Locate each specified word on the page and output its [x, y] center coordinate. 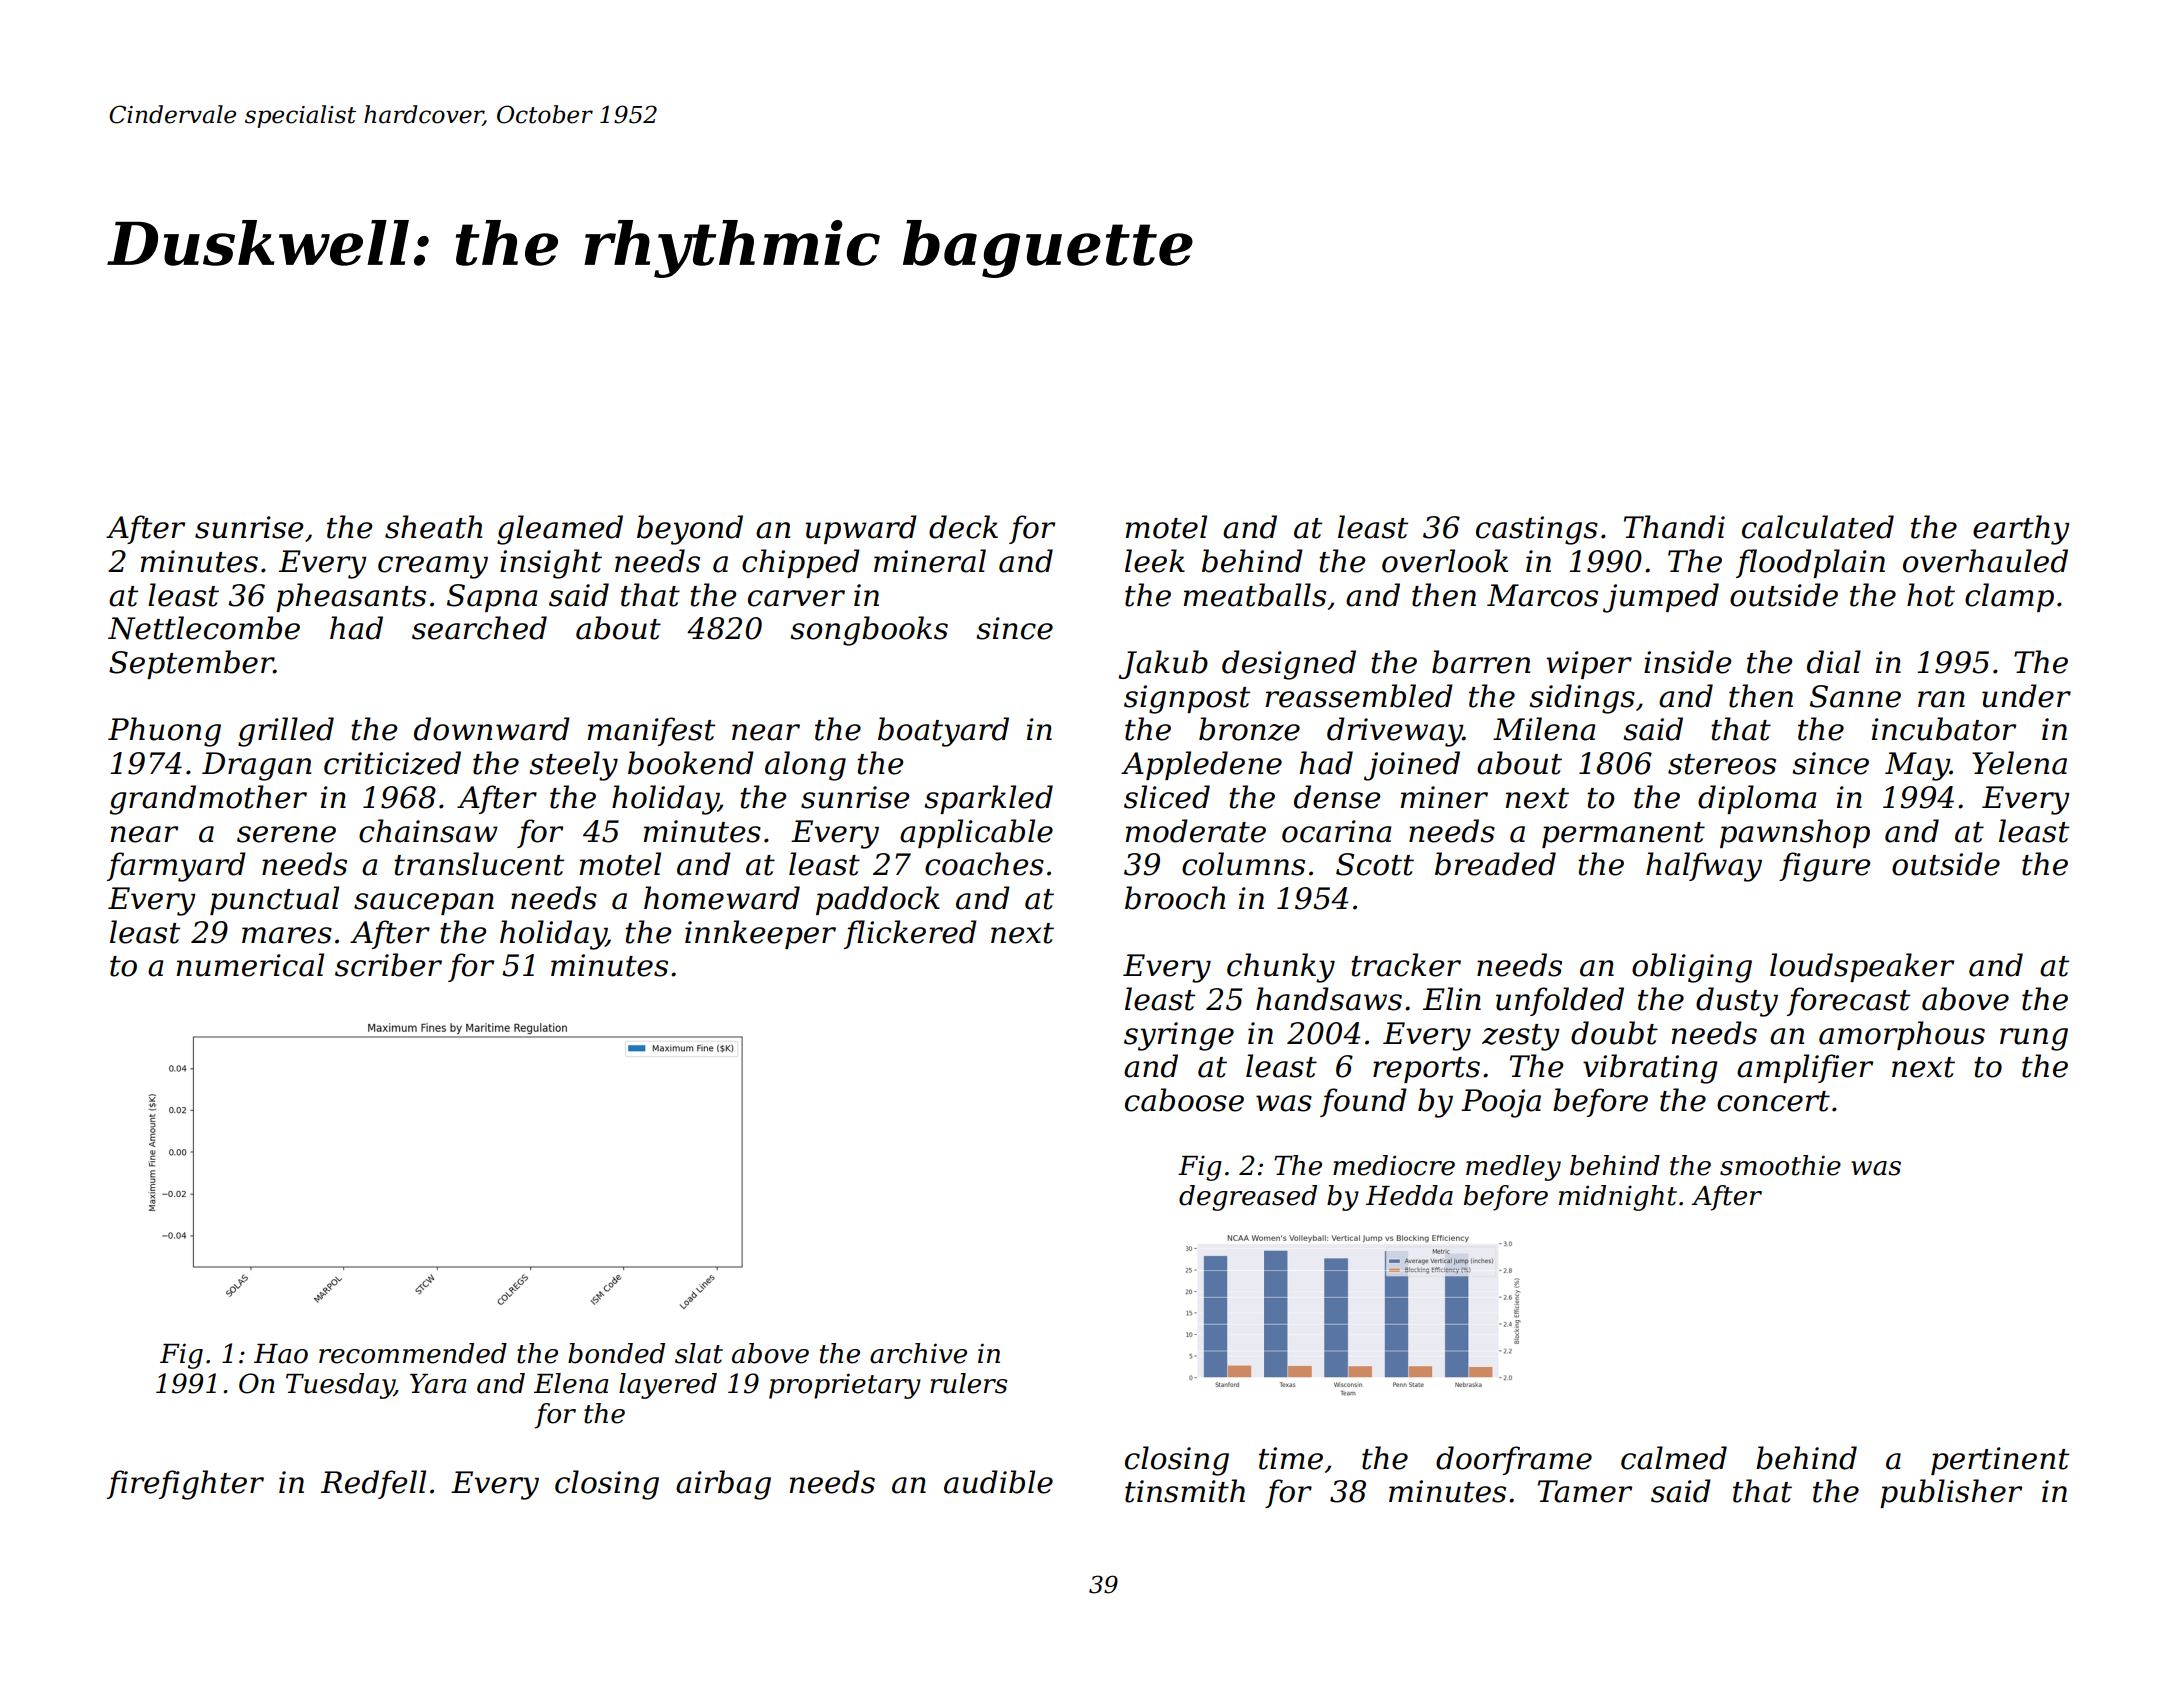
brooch [1175, 898]
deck [963, 527]
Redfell [373, 1484]
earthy [2021, 530]
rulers [969, 1383]
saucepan [424, 904]
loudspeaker [1862, 967]
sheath [433, 527]
